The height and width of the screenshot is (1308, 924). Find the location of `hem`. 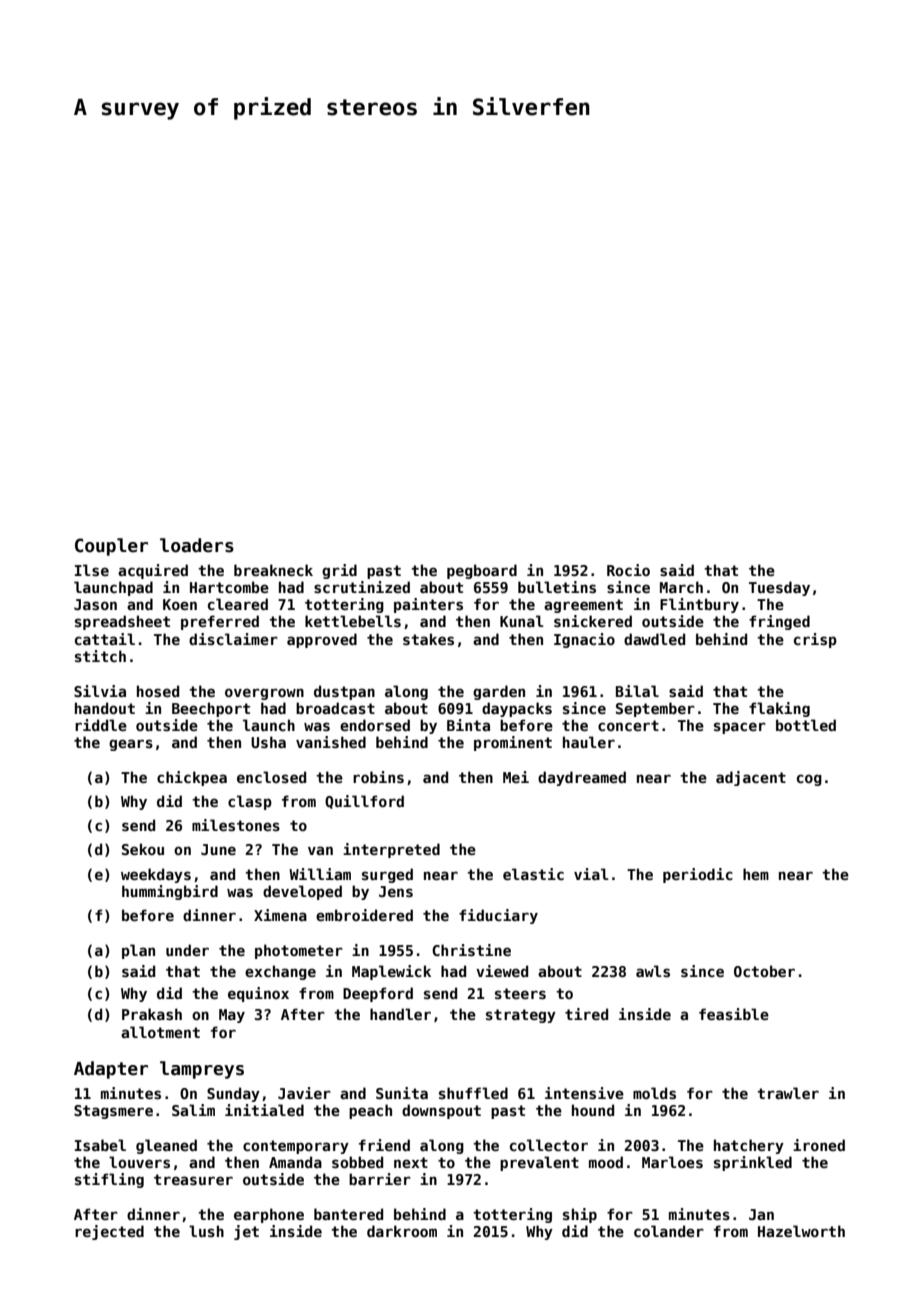

hem is located at coordinates (756, 874).
